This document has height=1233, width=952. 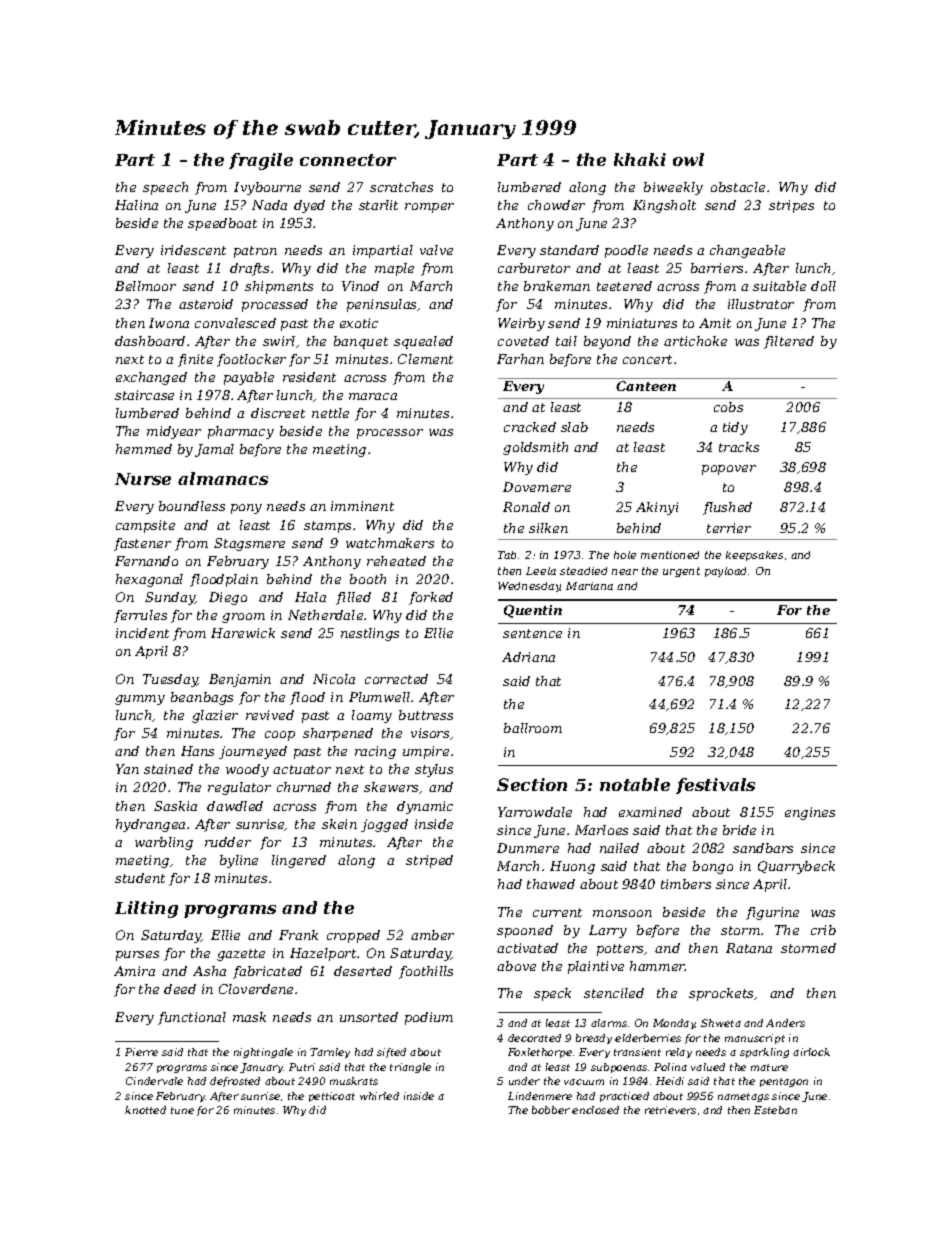 I want to click on boundless, so click(x=192, y=506).
